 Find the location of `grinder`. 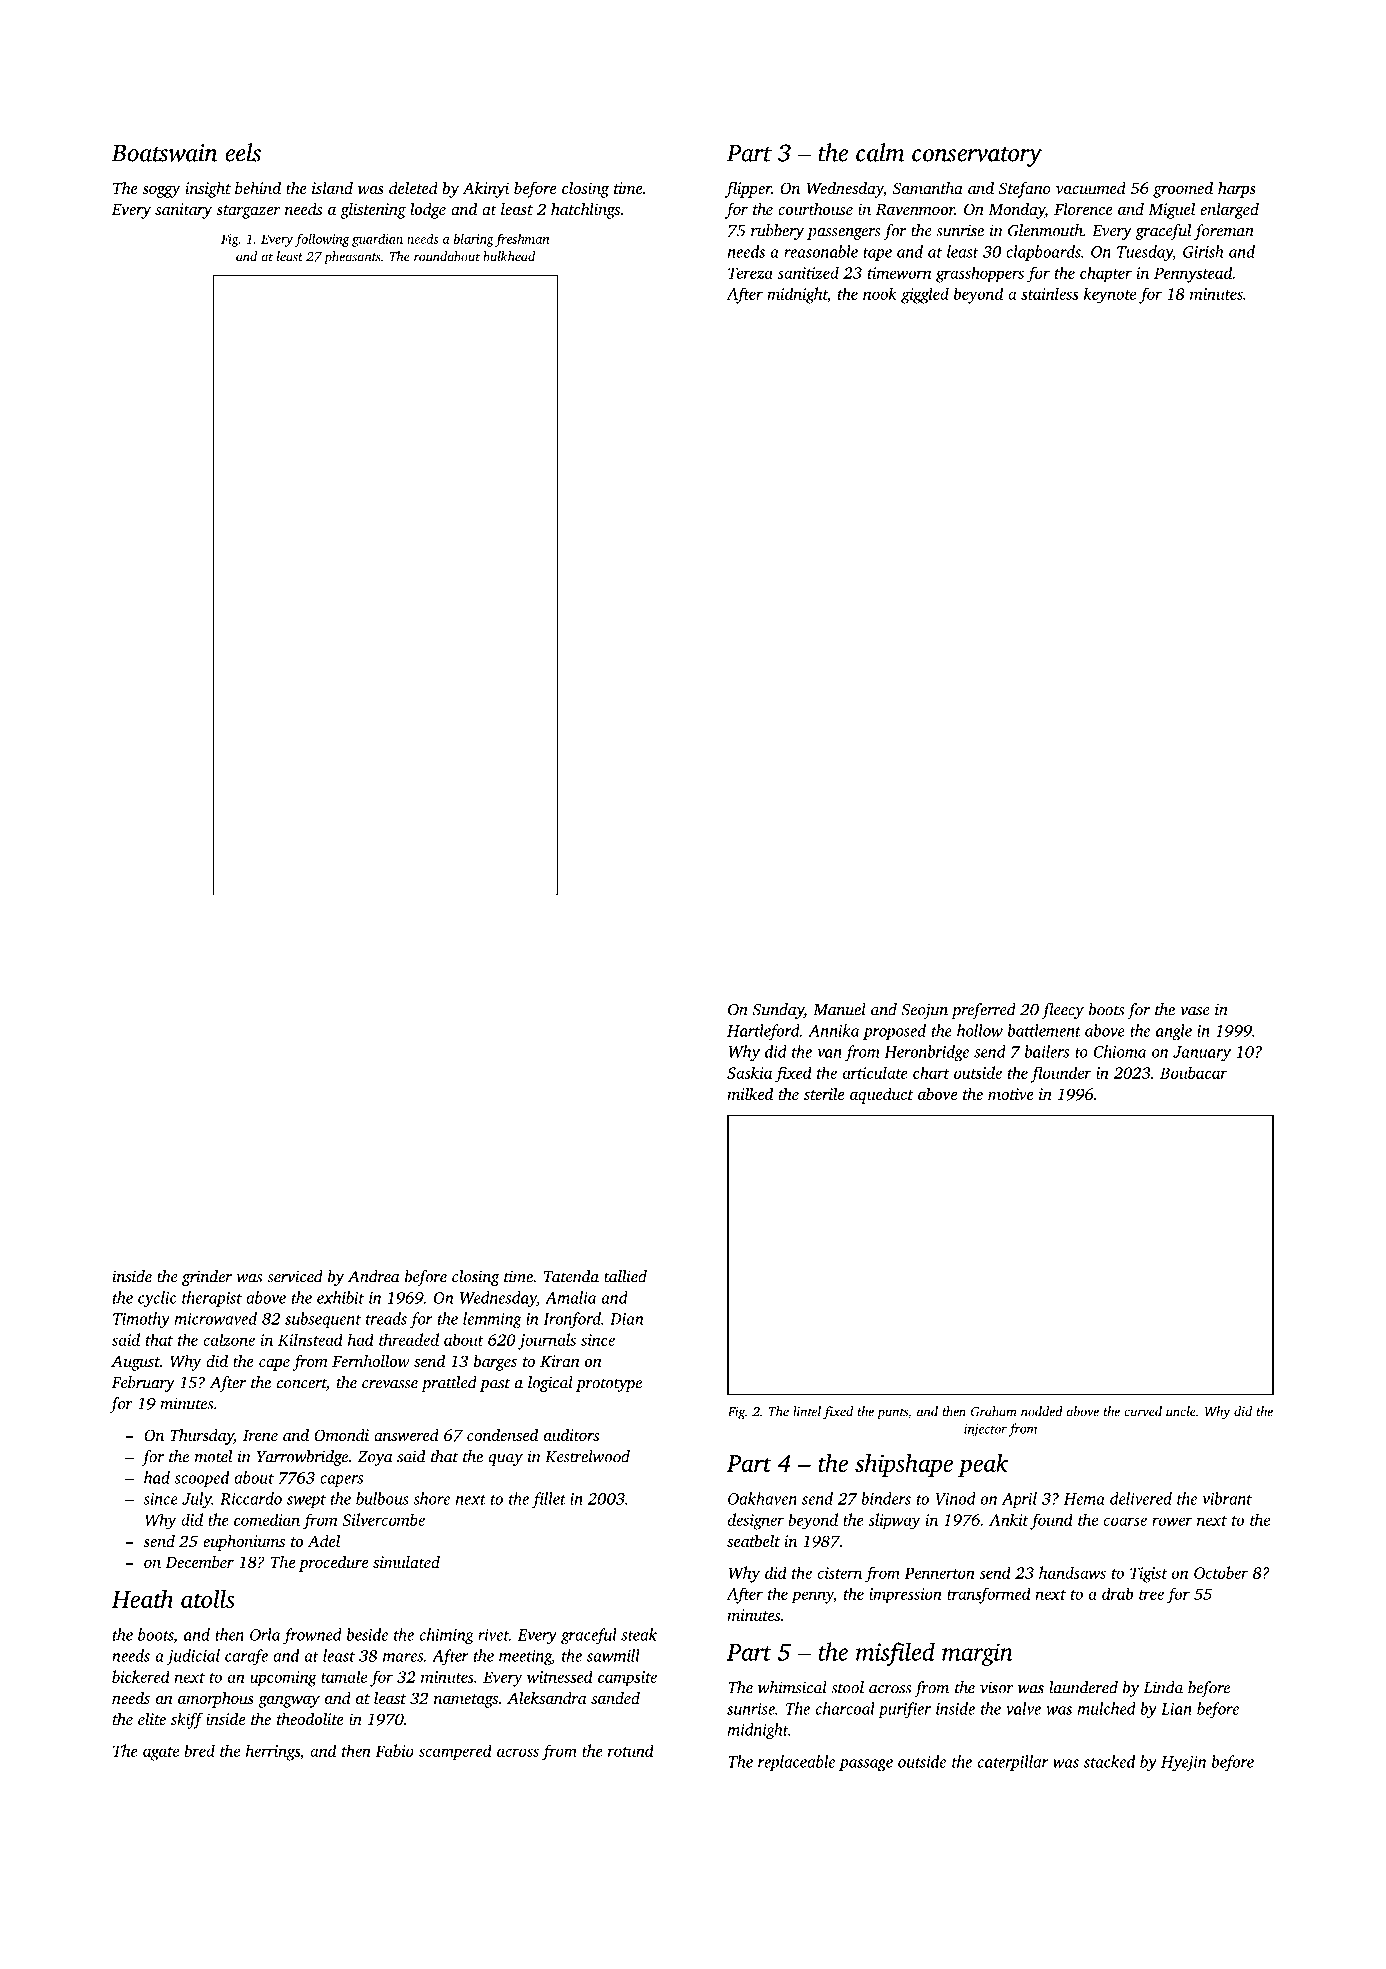

grinder is located at coordinates (207, 1278).
